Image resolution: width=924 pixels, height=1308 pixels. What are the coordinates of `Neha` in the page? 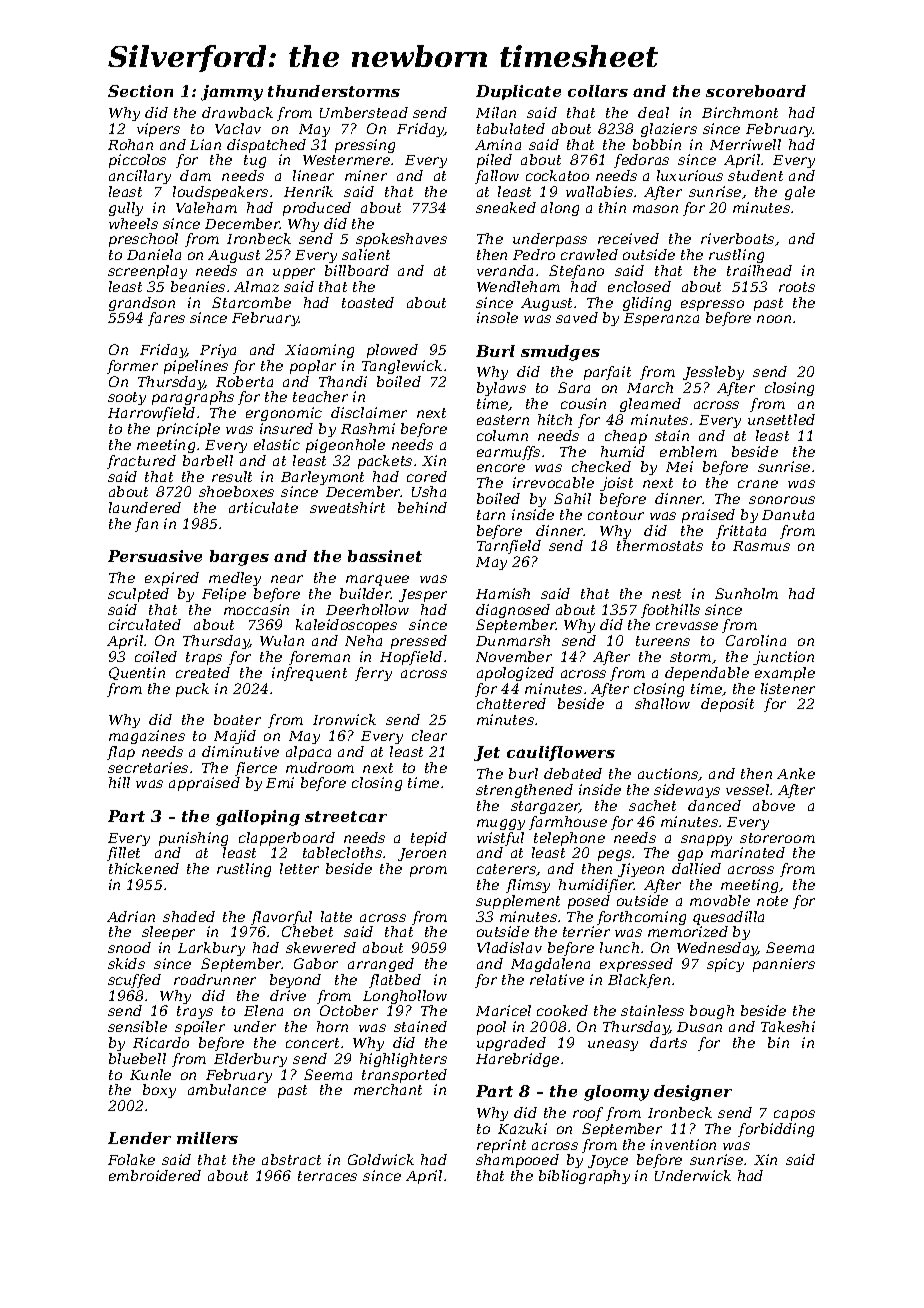 It's located at (363, 640).
